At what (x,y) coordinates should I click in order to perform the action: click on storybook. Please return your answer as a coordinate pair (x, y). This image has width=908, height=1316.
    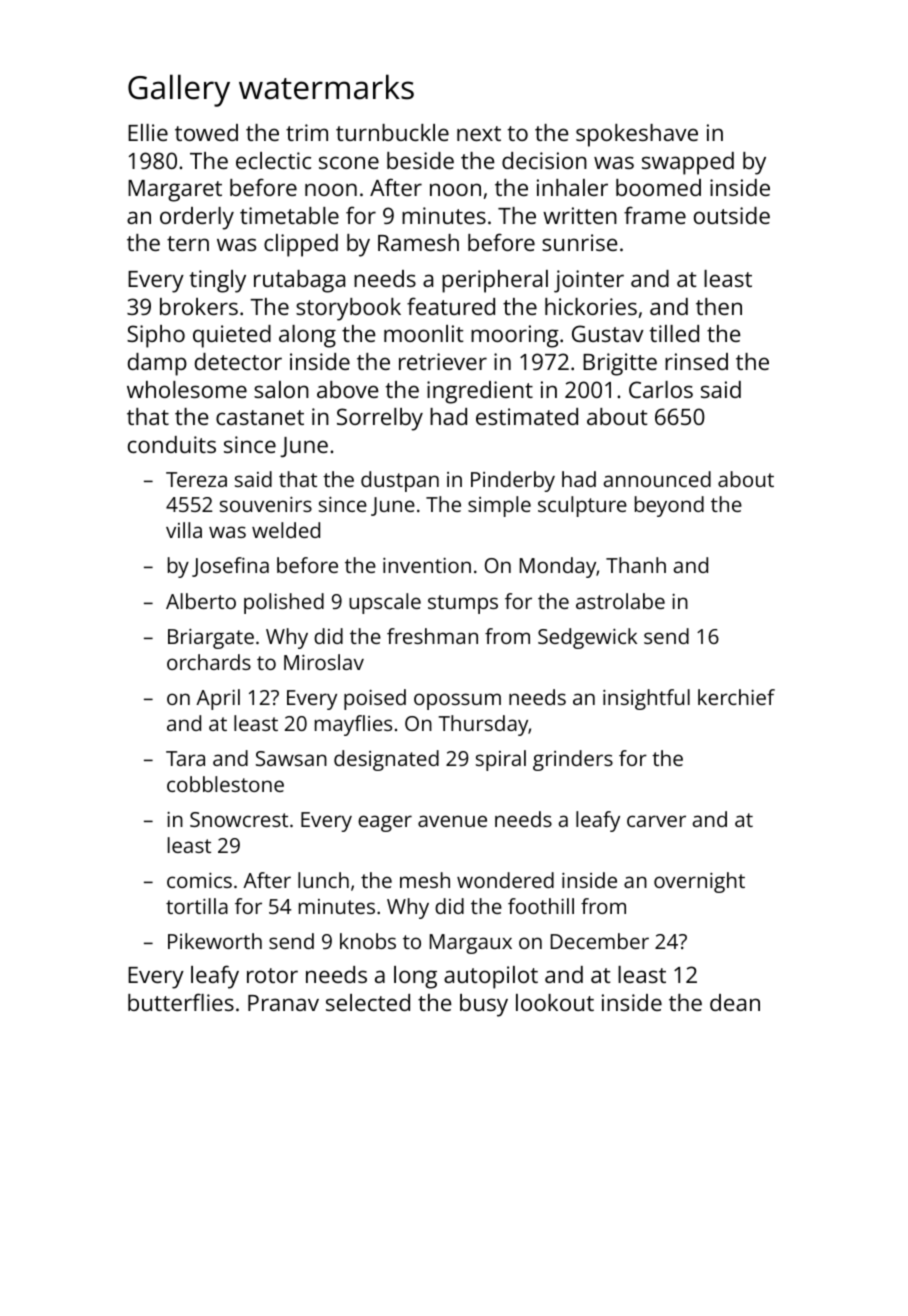
    Looking at the image, I should click on (348, 309).
